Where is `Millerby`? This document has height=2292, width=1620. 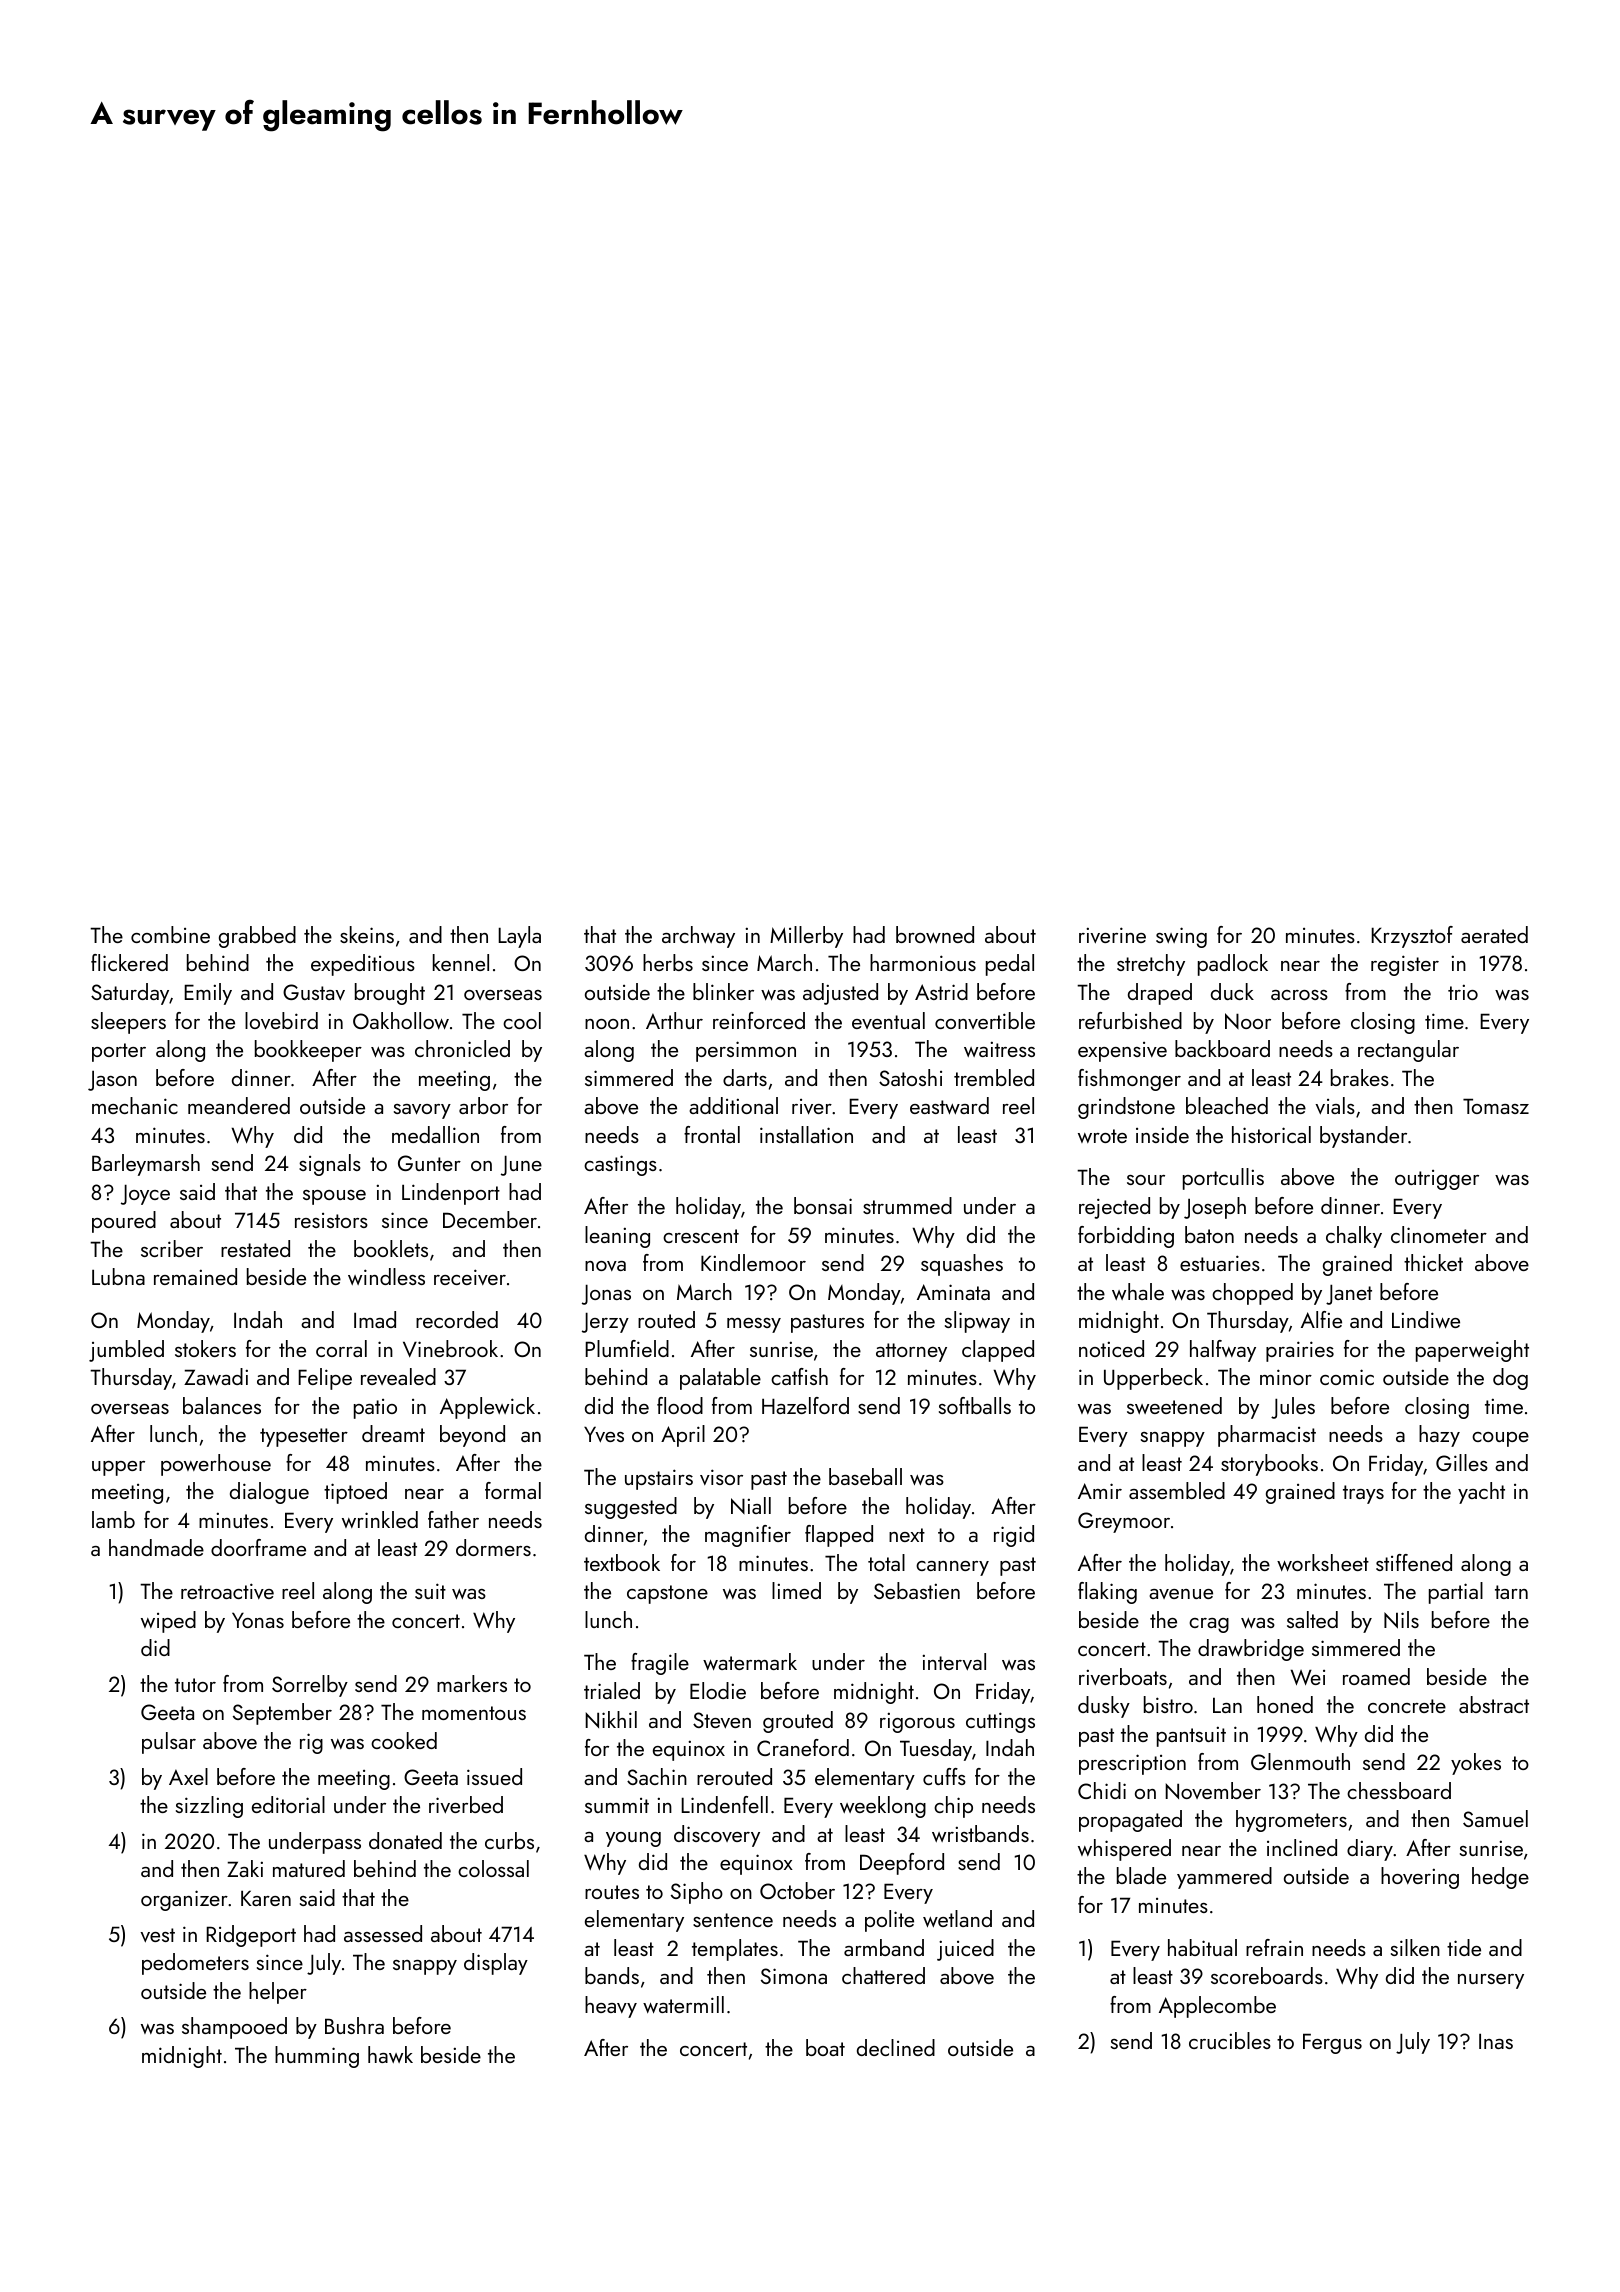
Millerby is located at coordinates (806, 937).
